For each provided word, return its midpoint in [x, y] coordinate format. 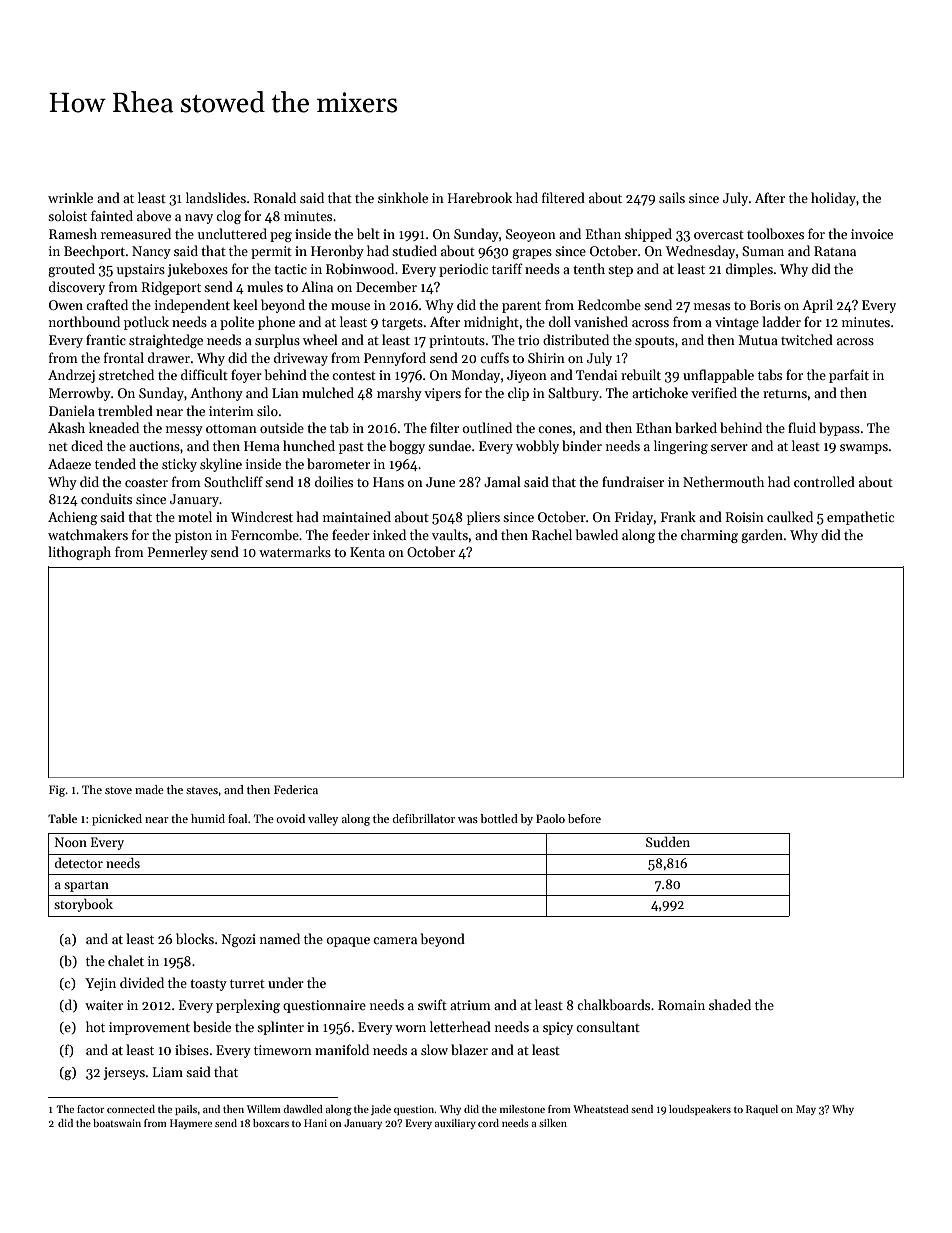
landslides [216, 197]
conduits [106, 498]
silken [553, 1123]
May [806, 1110]
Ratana [835, 251]
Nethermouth [723, 481]
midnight [491, 323]
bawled [597, 534]
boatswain [117, 1123]
